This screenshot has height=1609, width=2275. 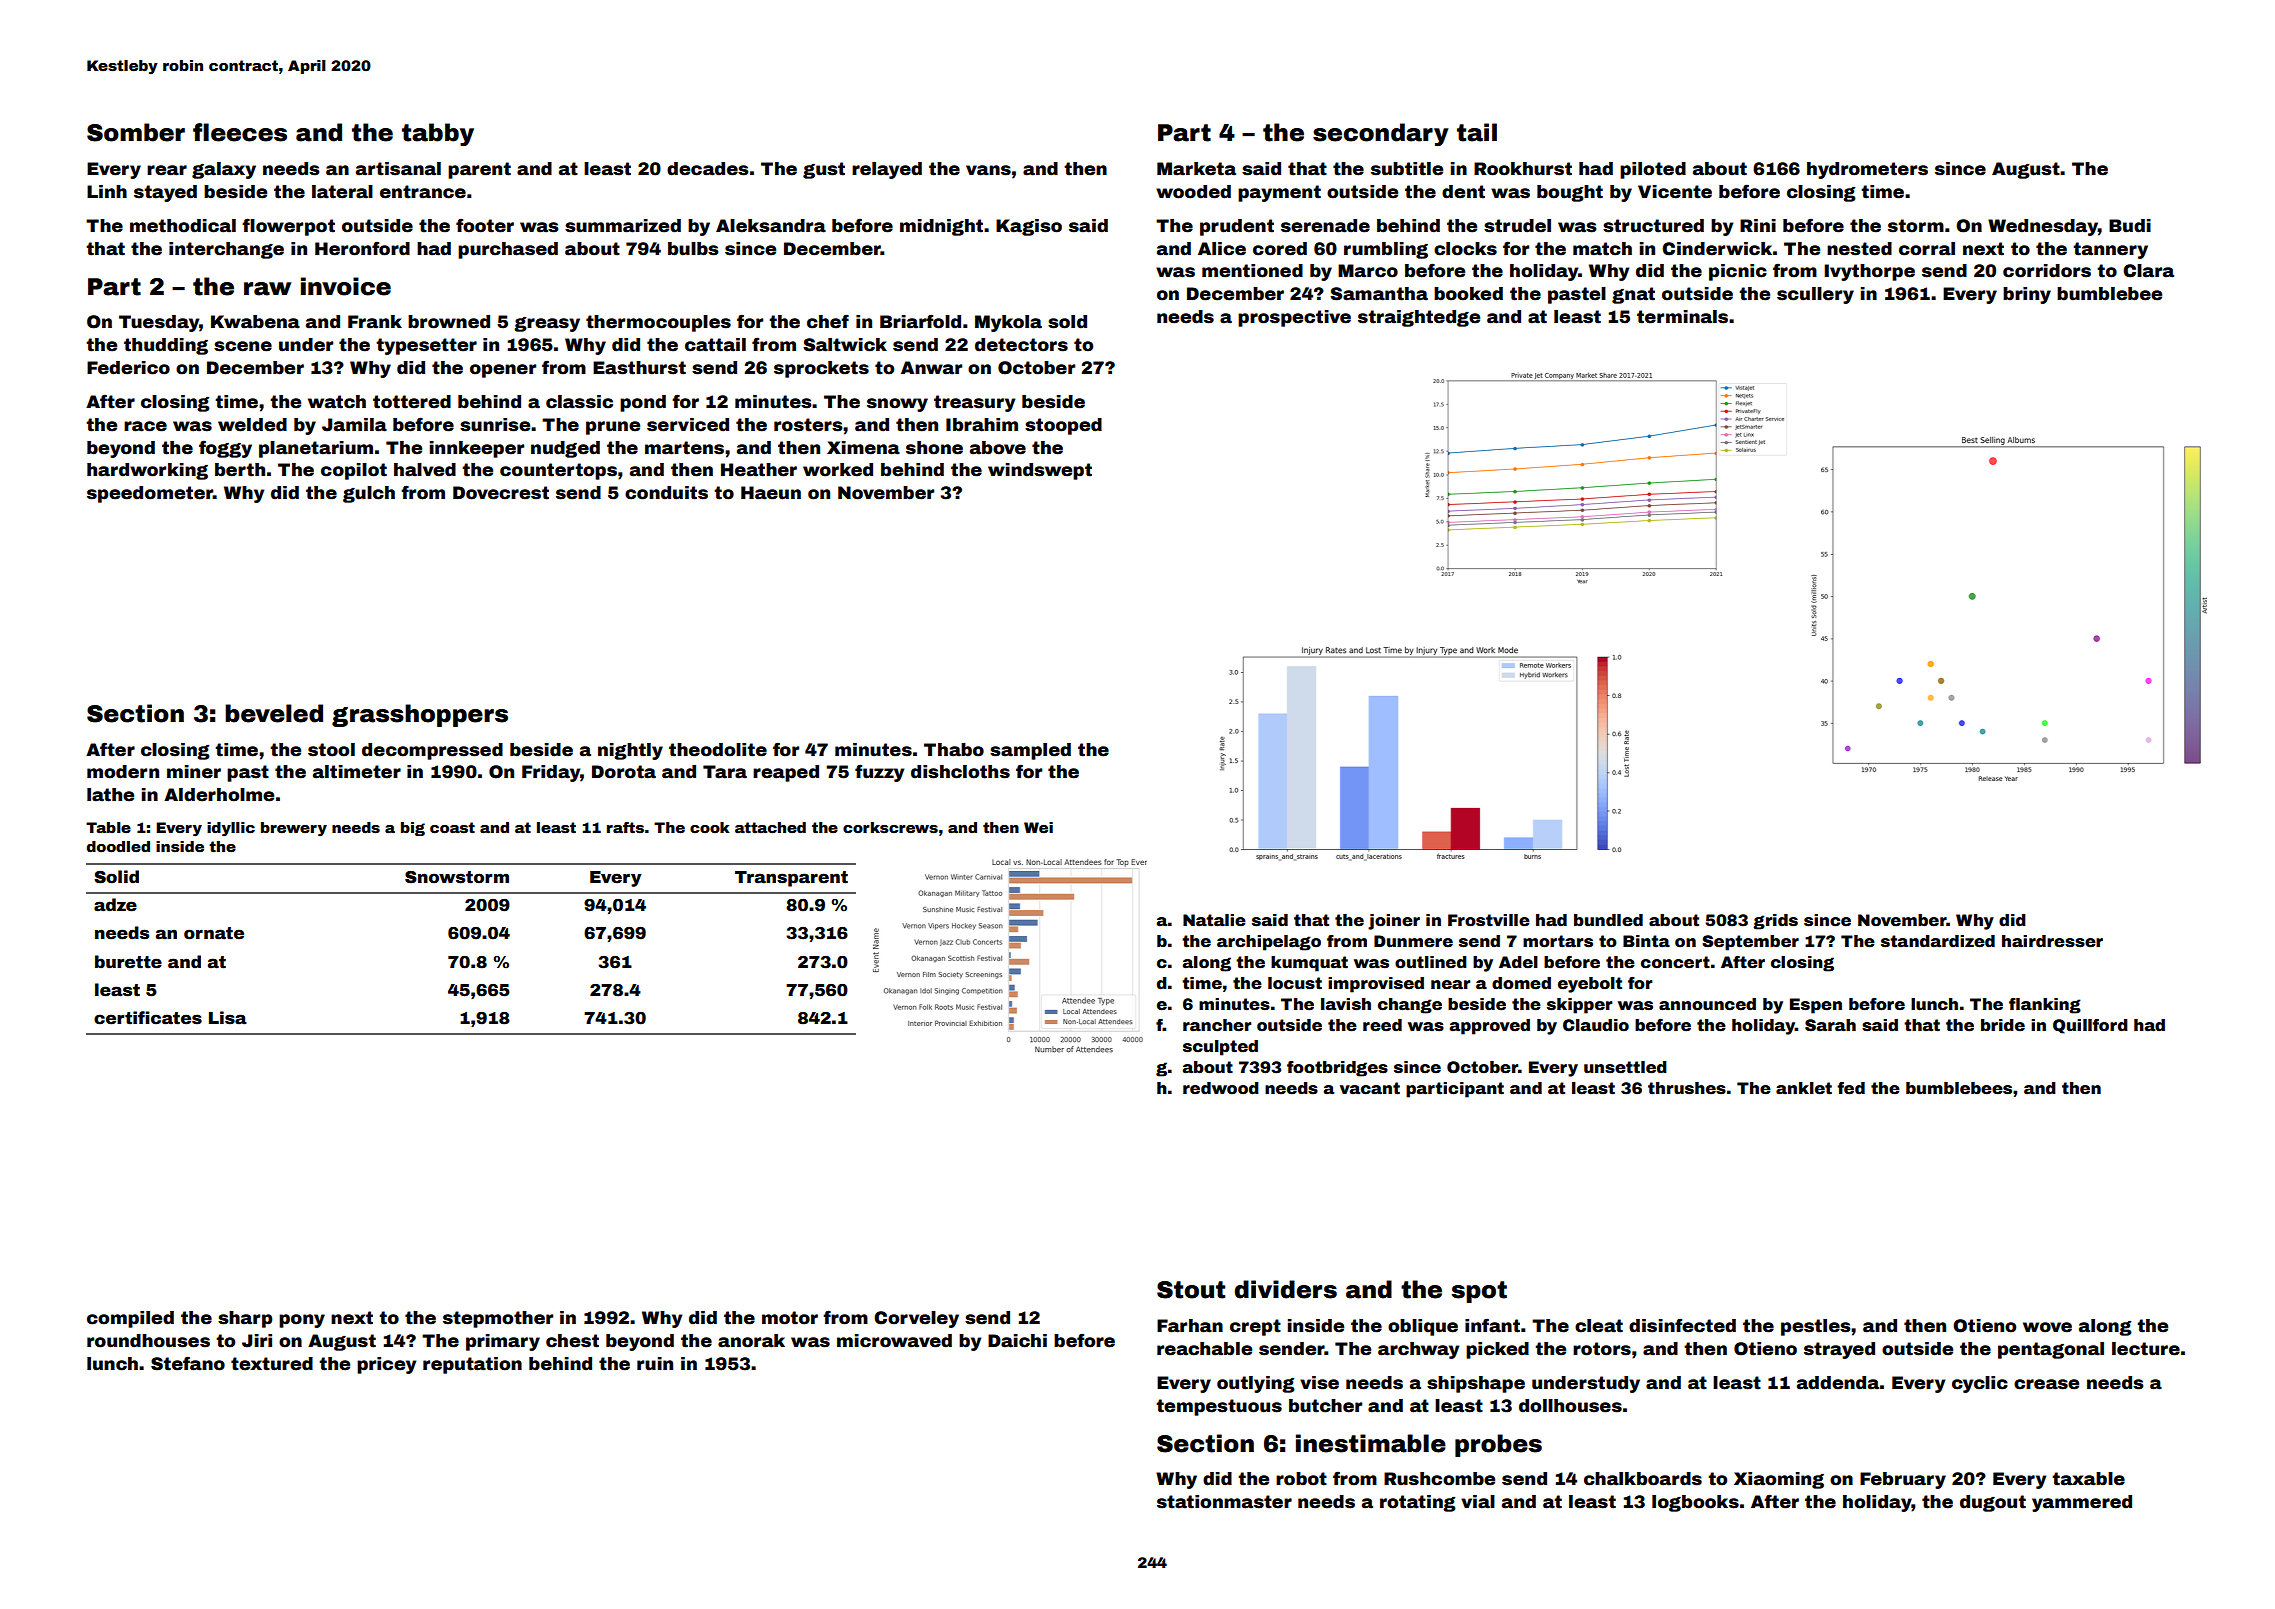 What do you see at coordinates (1687, 1088) in the screenshot?
I see `thrushes` at bounding box center [1687, 1088].
